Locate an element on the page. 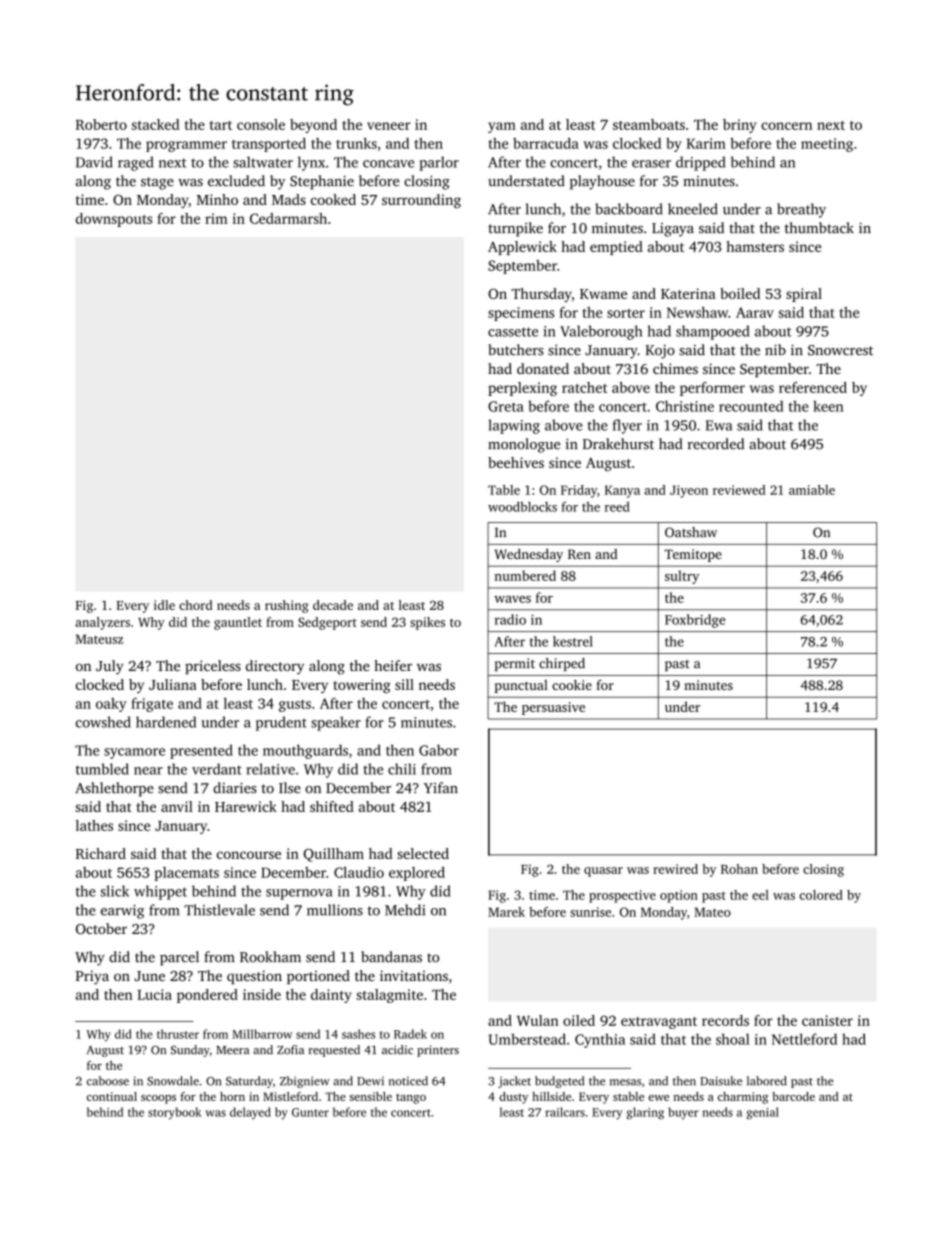 The height and width of the page is (1233, 952). yam is located at coordinates (502, 127).
